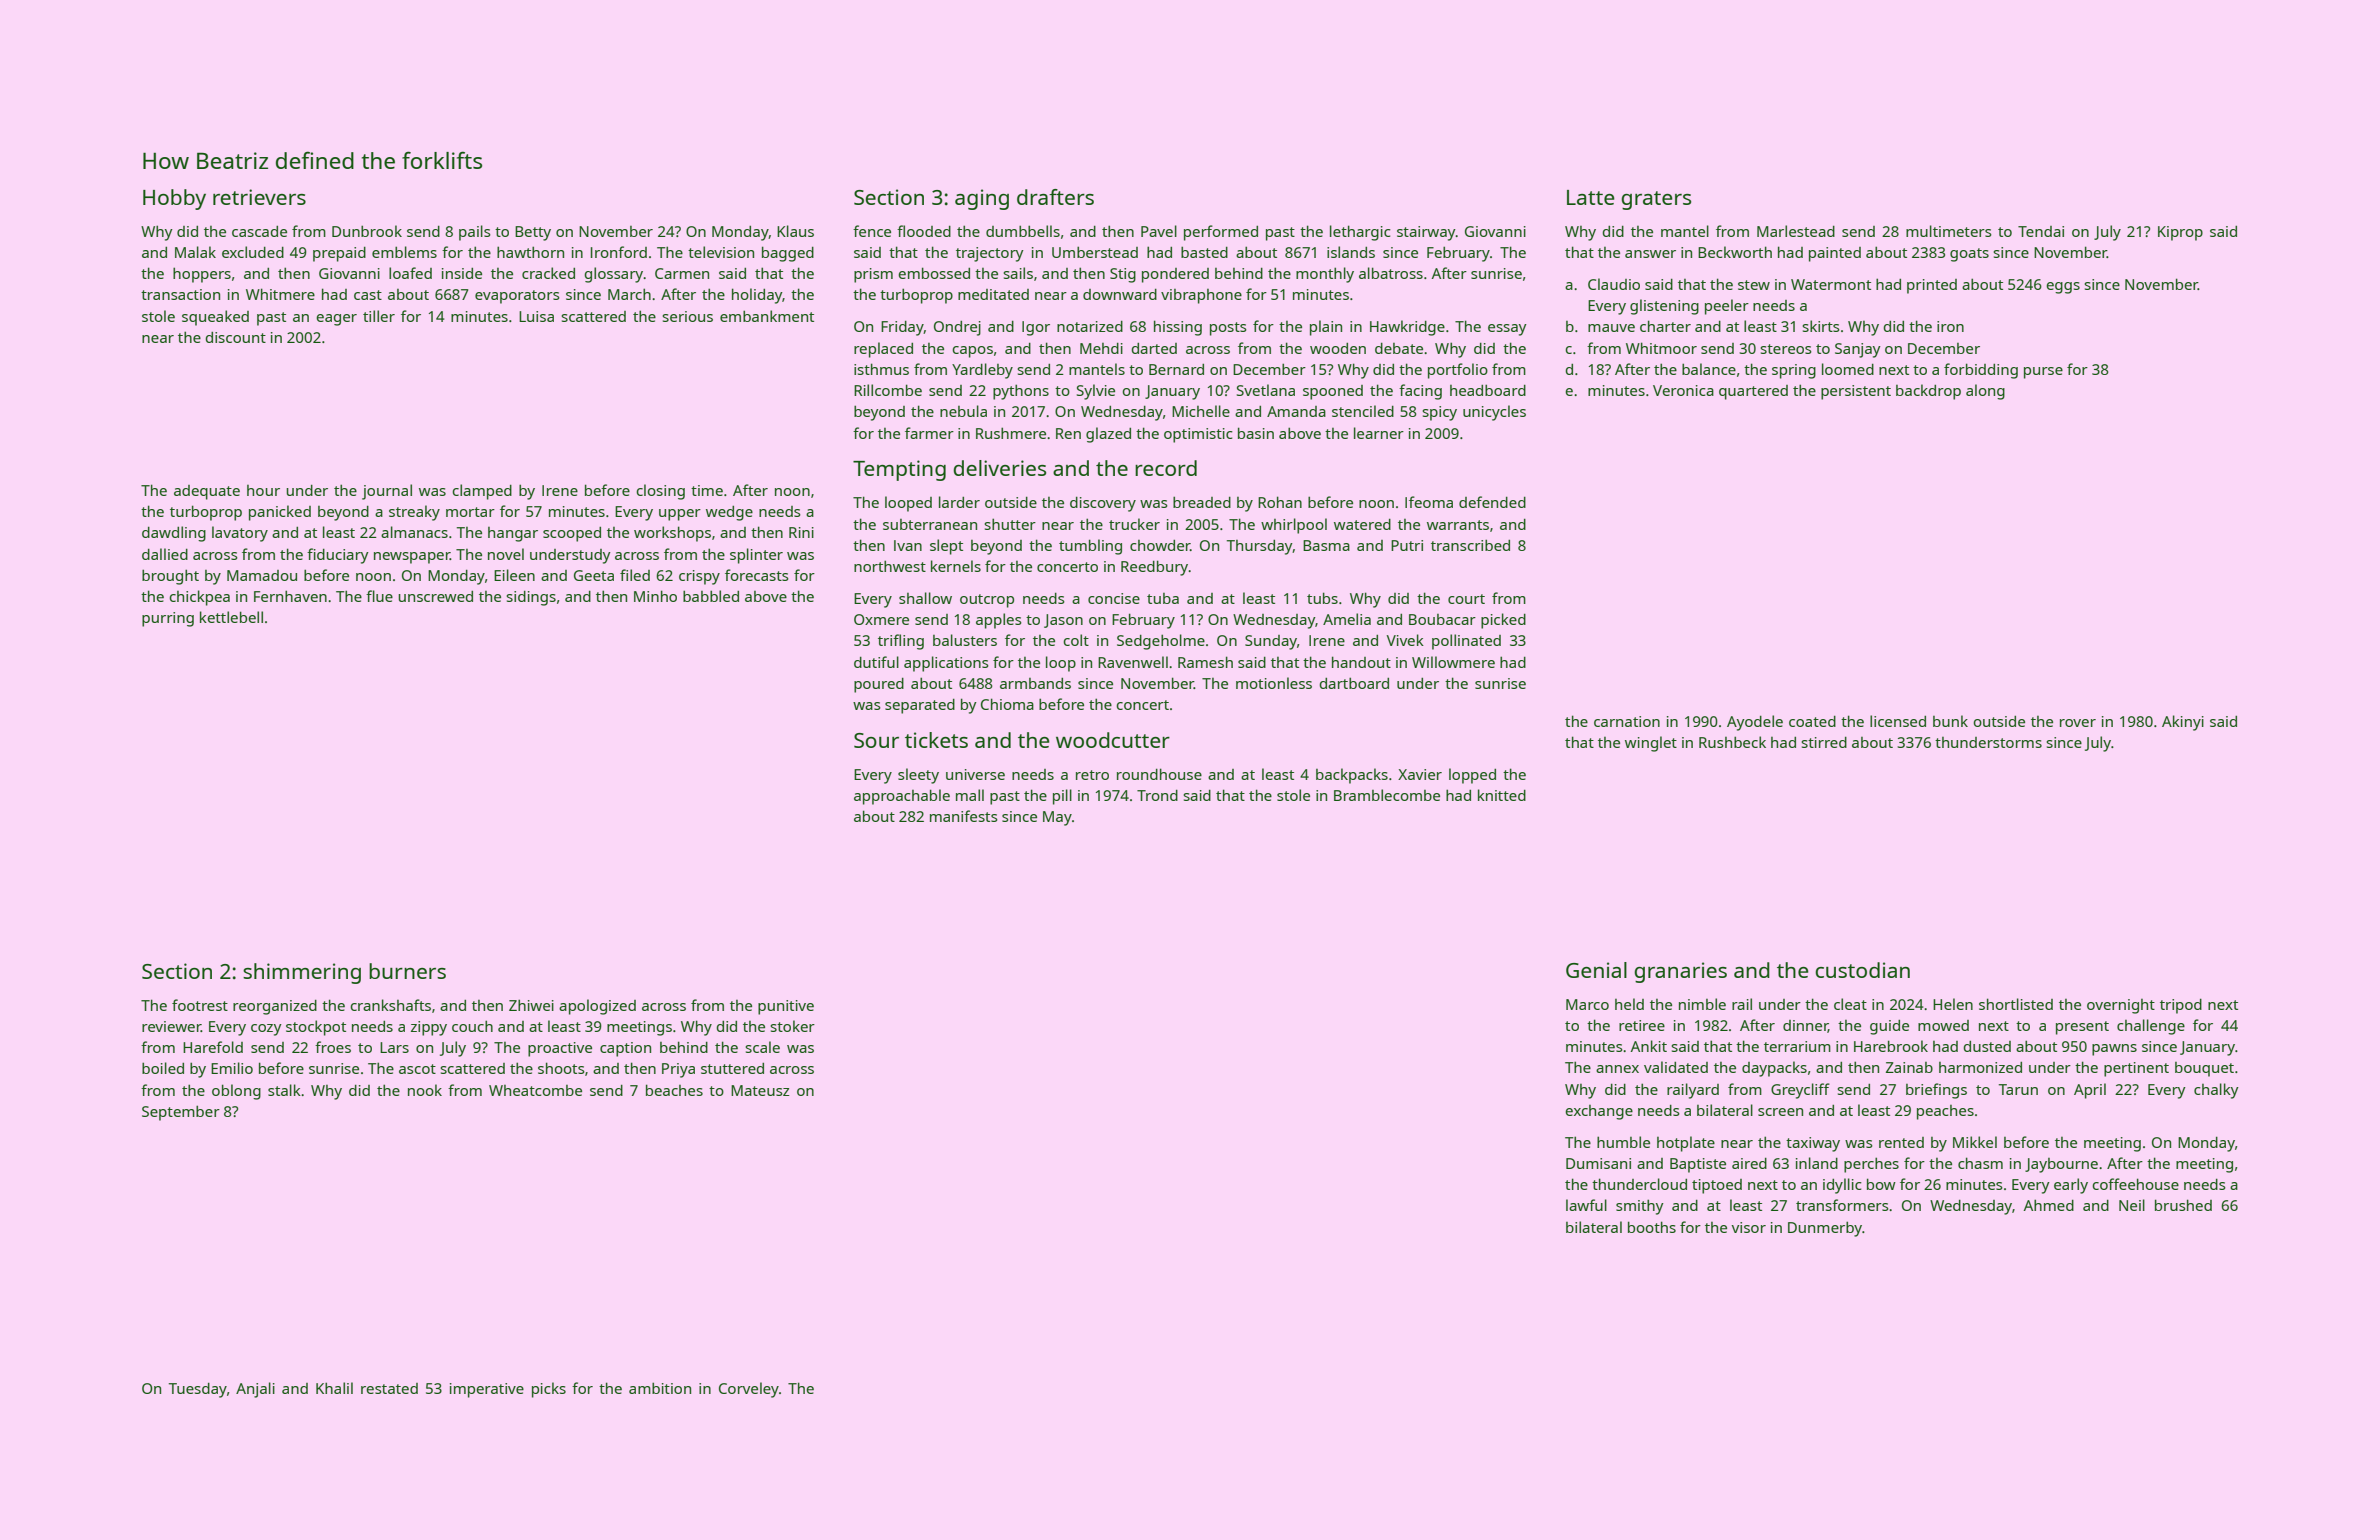 The image size is (2380, 1540). What do you see at coordinates (1821, 326) in the screenshot?
I see `skirts` at bounding box center [1821, 326].
